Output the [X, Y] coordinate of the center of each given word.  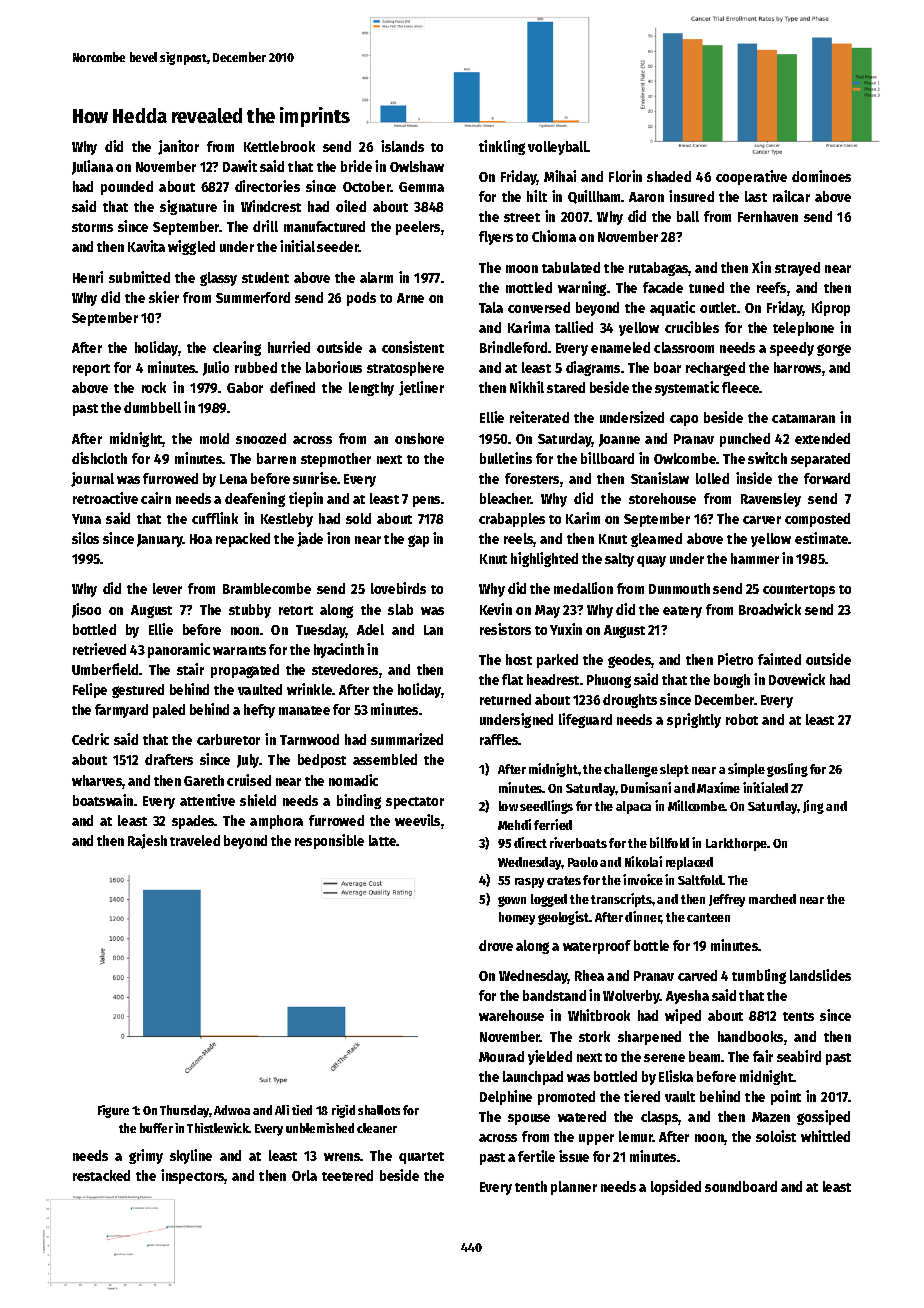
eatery [682, 612]
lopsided [676, 1187]
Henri [88, 277]
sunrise [315, 478]
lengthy [371, 389]
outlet [718, 307]
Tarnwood [309, 739]
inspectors [193, 1176]
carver [762, 520]
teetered [347, 1175]
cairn [156, 498]
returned [505, 699]
